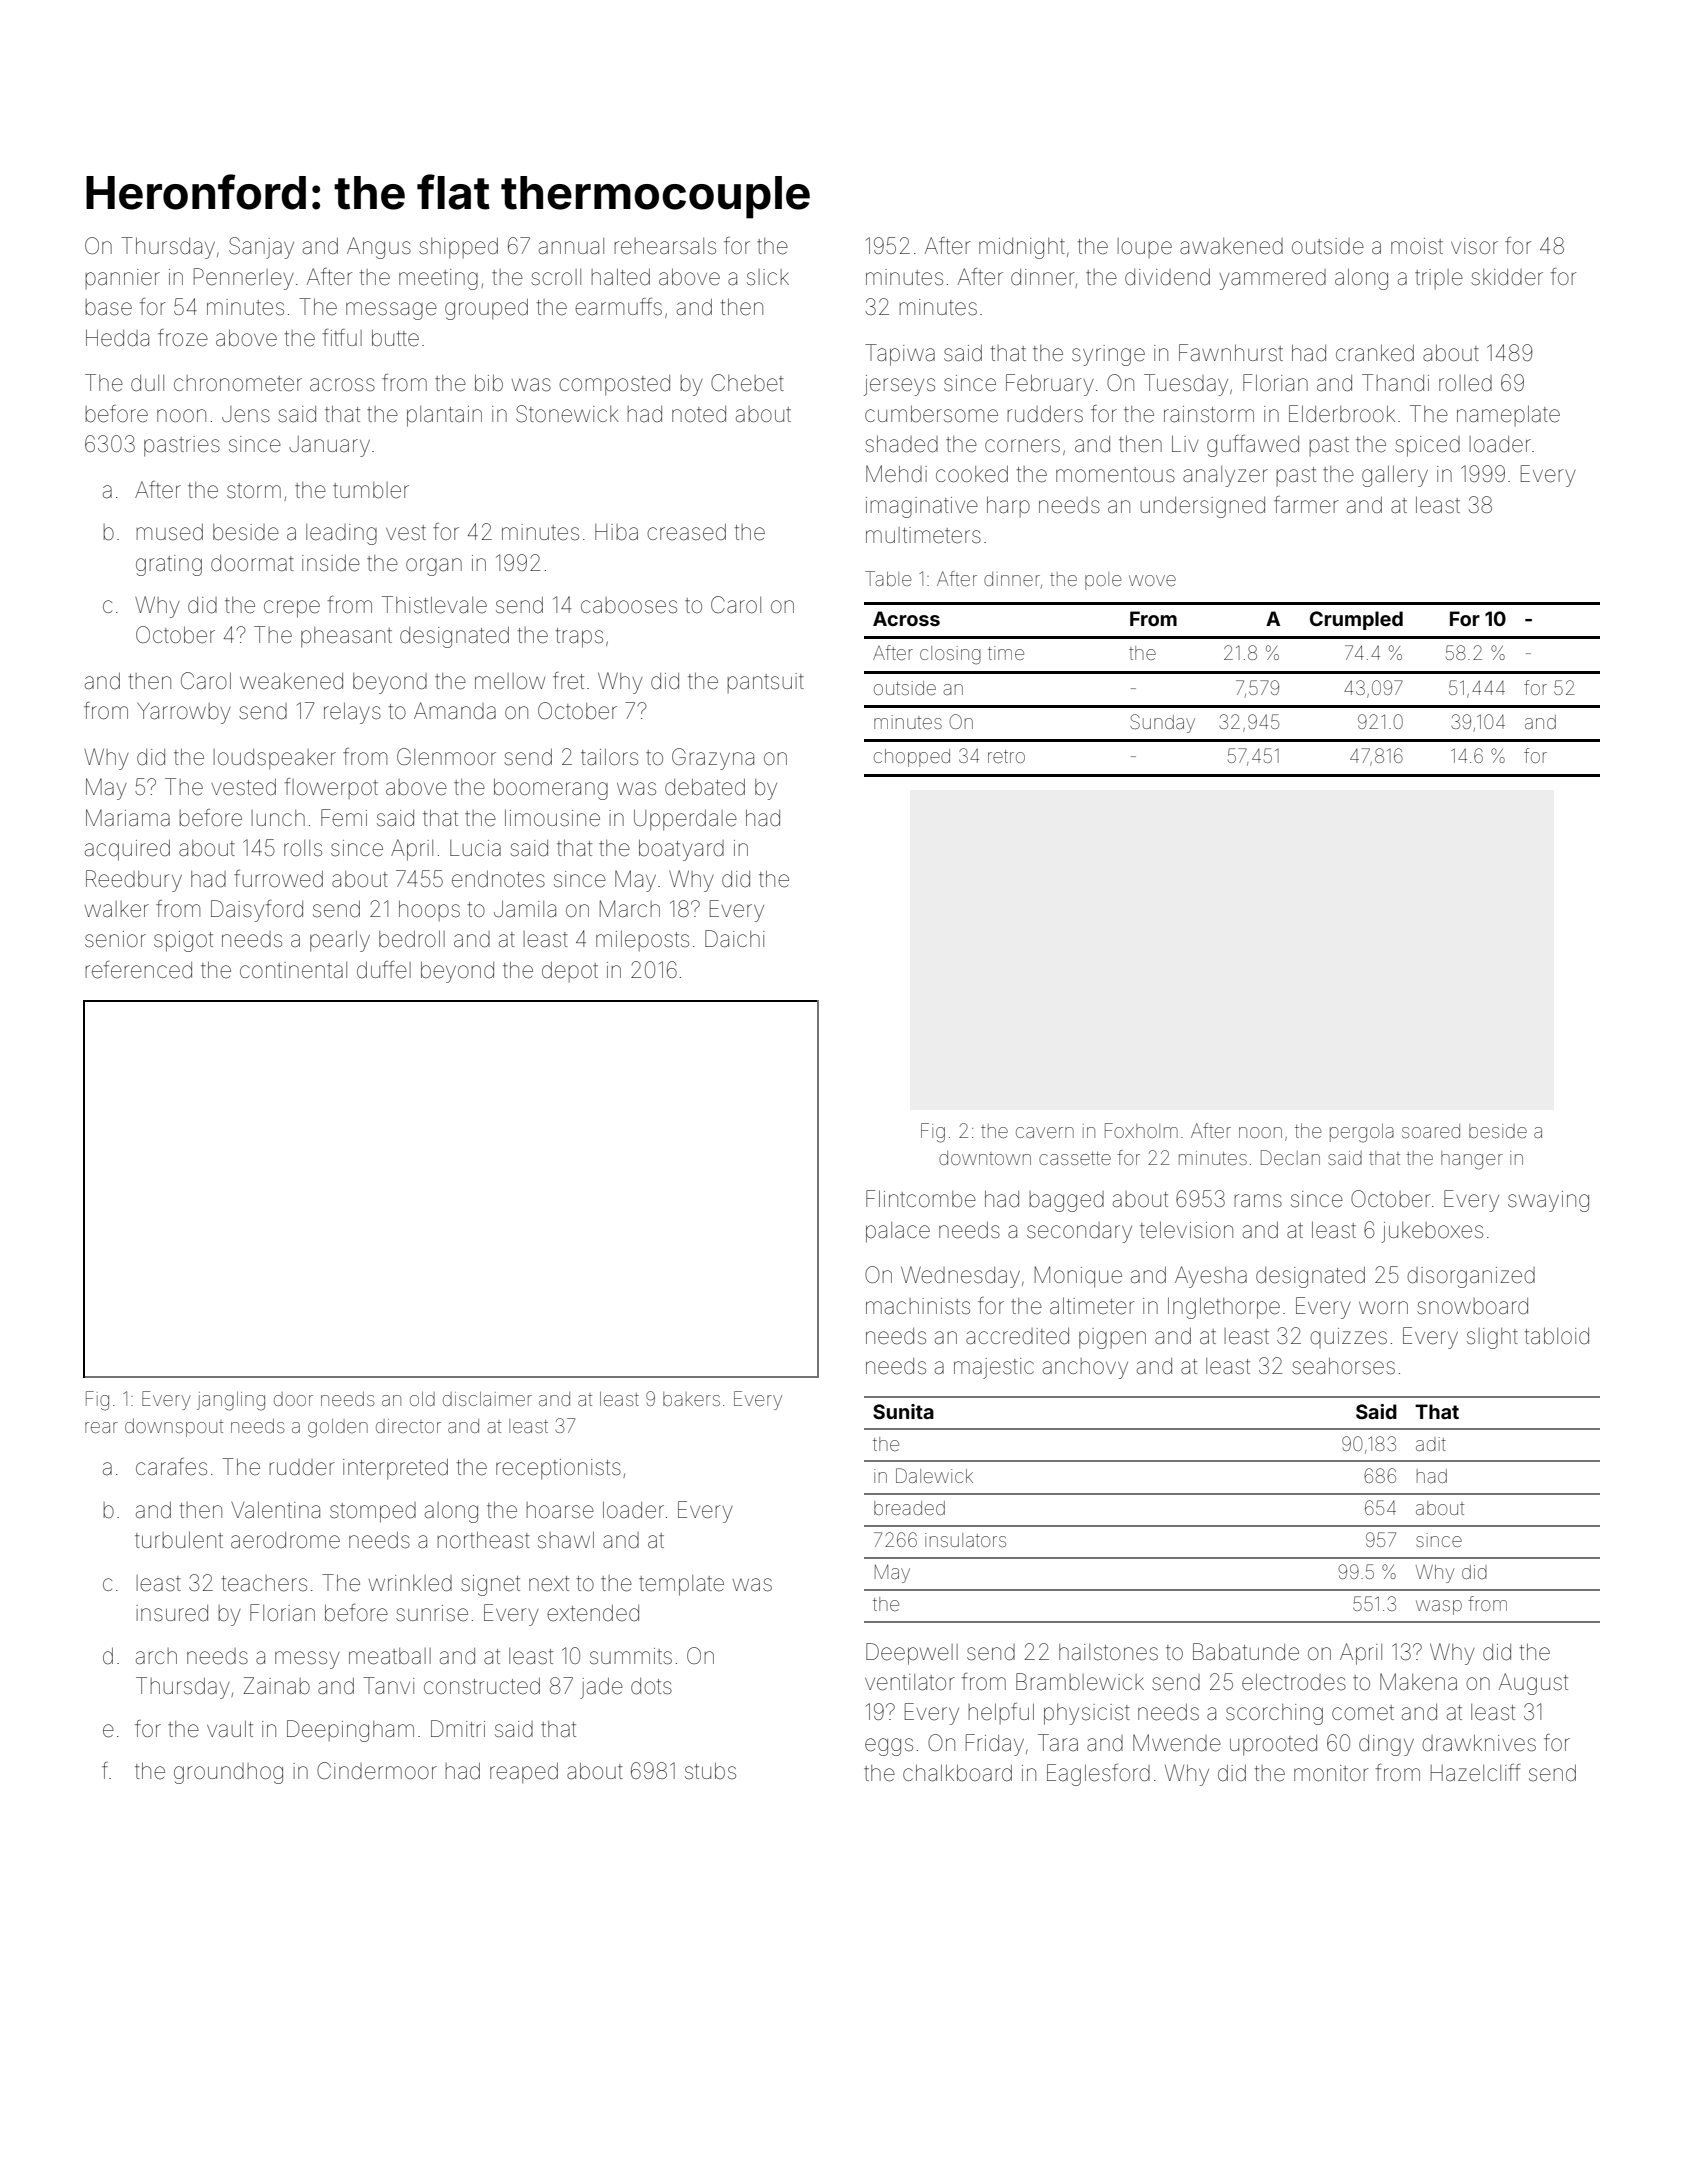 This screenshot has width=1683, height=2178. What do you see at coordinates (147, 383) in the screenshot?
I see `dull` at bounding box center [147, 383].
